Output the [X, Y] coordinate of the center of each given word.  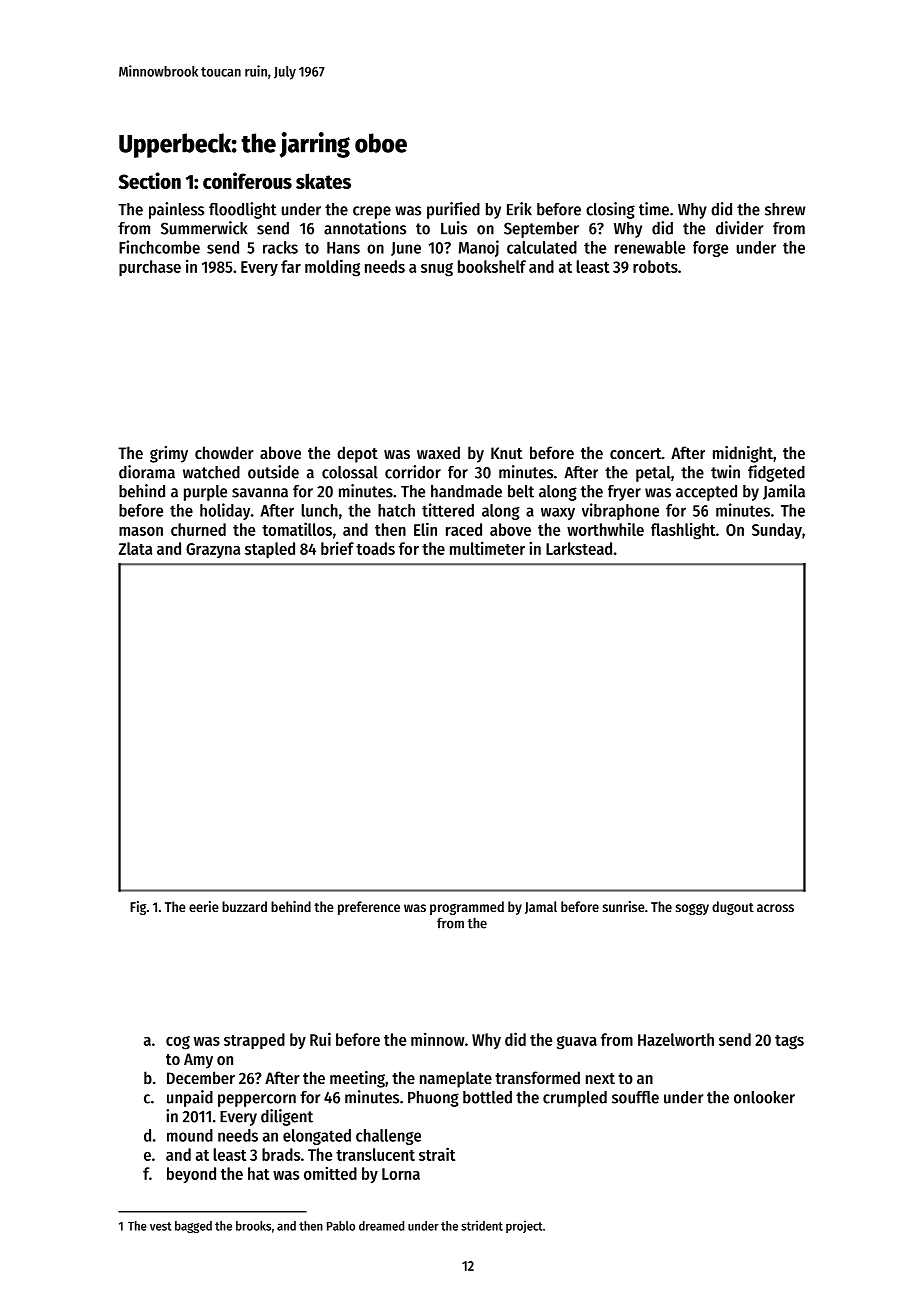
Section [150, 180]
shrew [785, 209]
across [775, 908]
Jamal [541, 907]
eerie [204, 906]
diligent [287, 1117]
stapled [270, 550]
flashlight [683, 531]
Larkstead [579, 548]
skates [323, 181]
